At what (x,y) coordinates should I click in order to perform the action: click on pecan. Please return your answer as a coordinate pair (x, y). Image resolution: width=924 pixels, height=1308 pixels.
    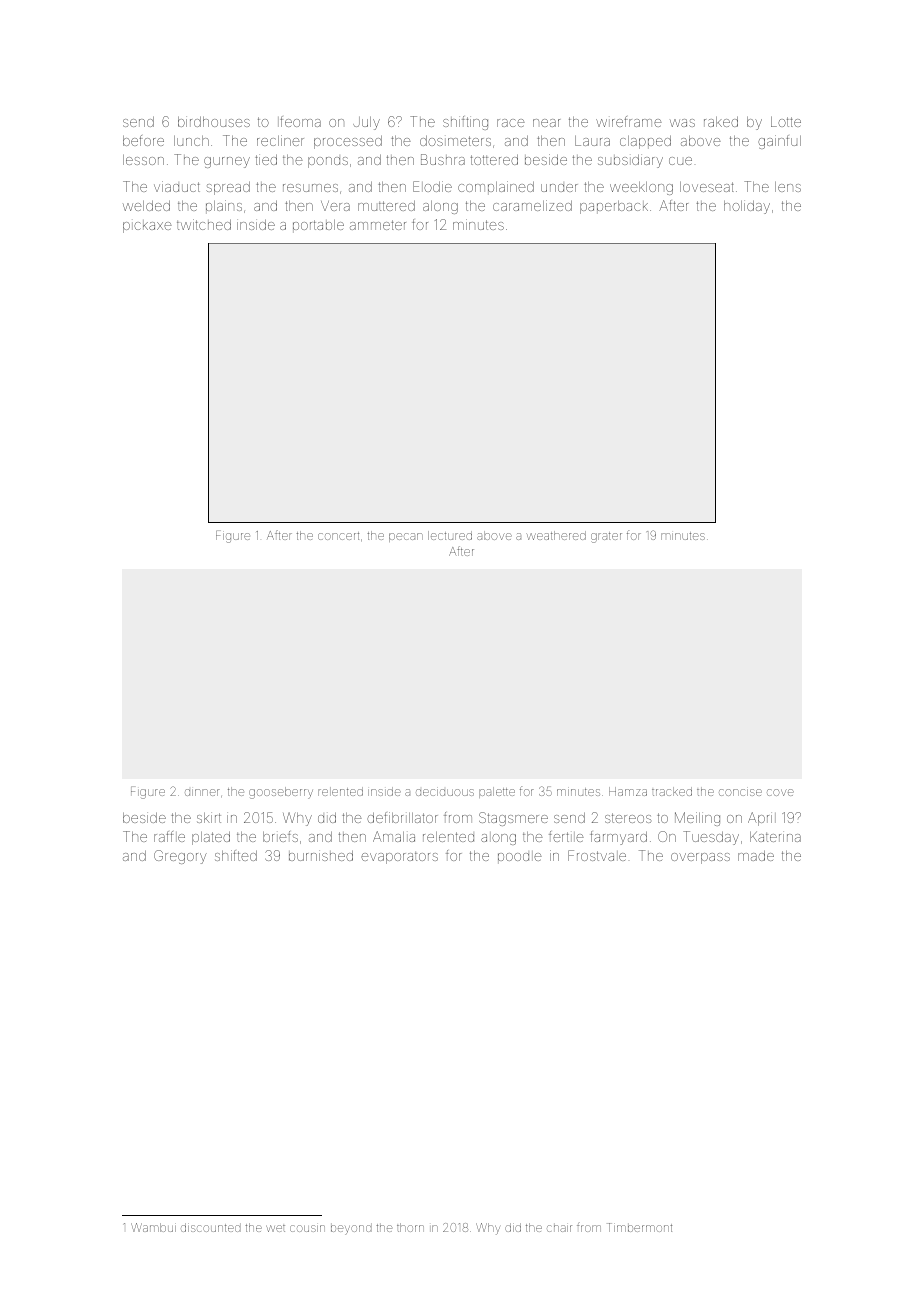
    Looking at the image, I should click on (406, 537).
